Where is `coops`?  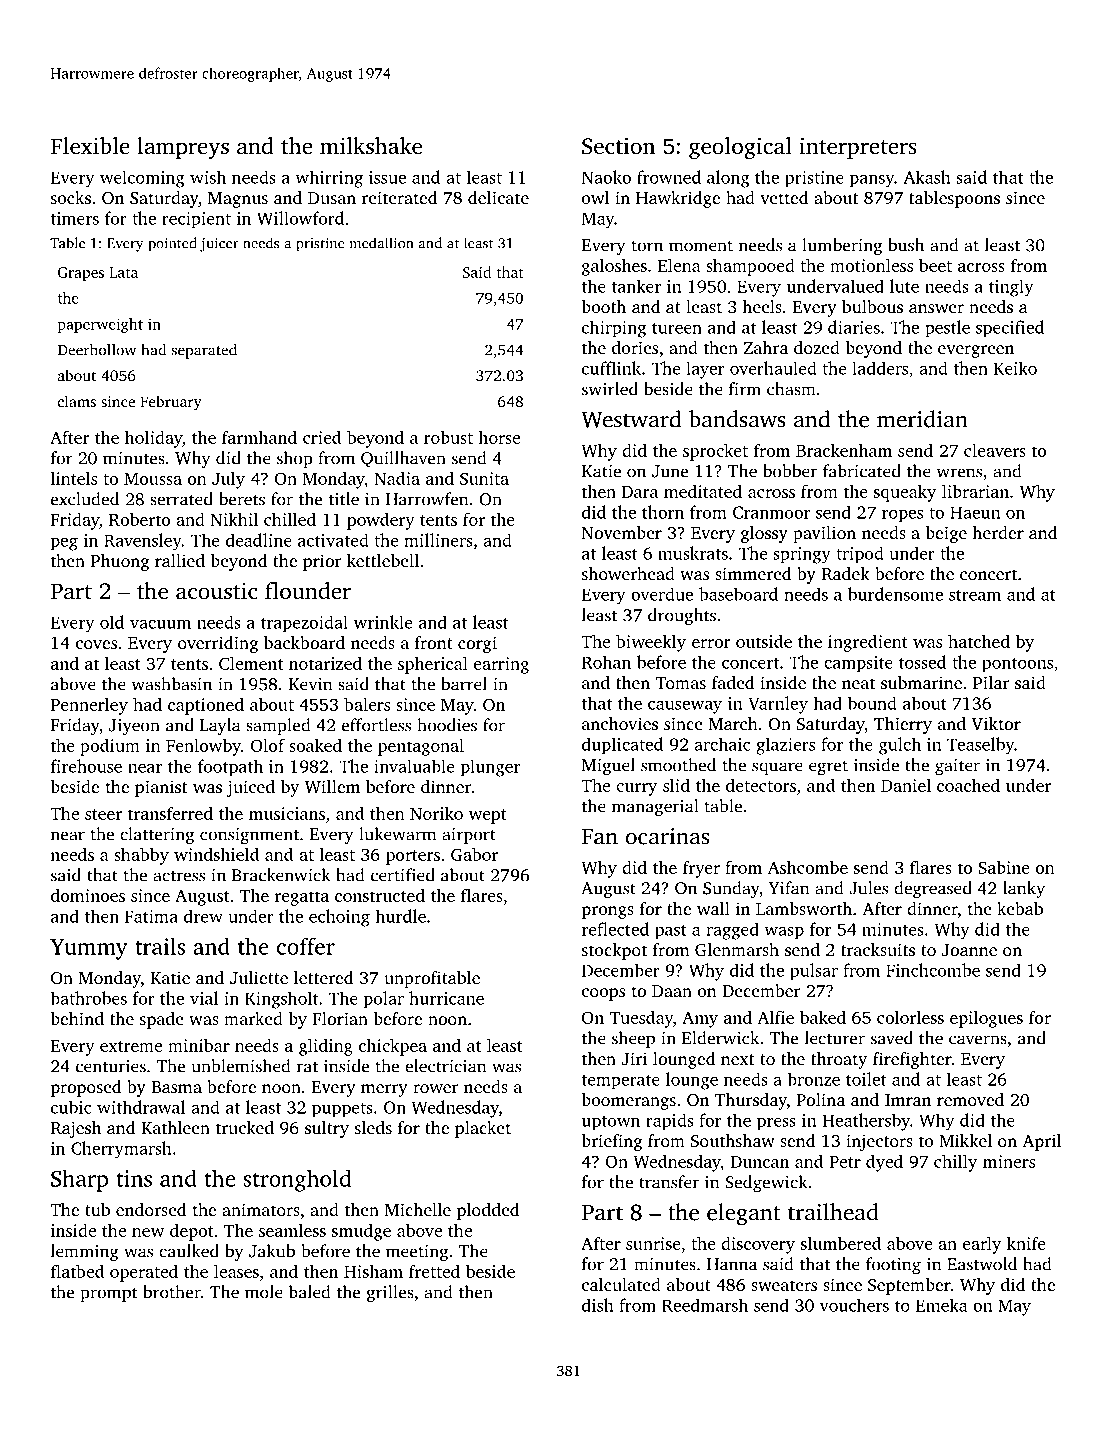
coops is located at coordinates (603, 994).
